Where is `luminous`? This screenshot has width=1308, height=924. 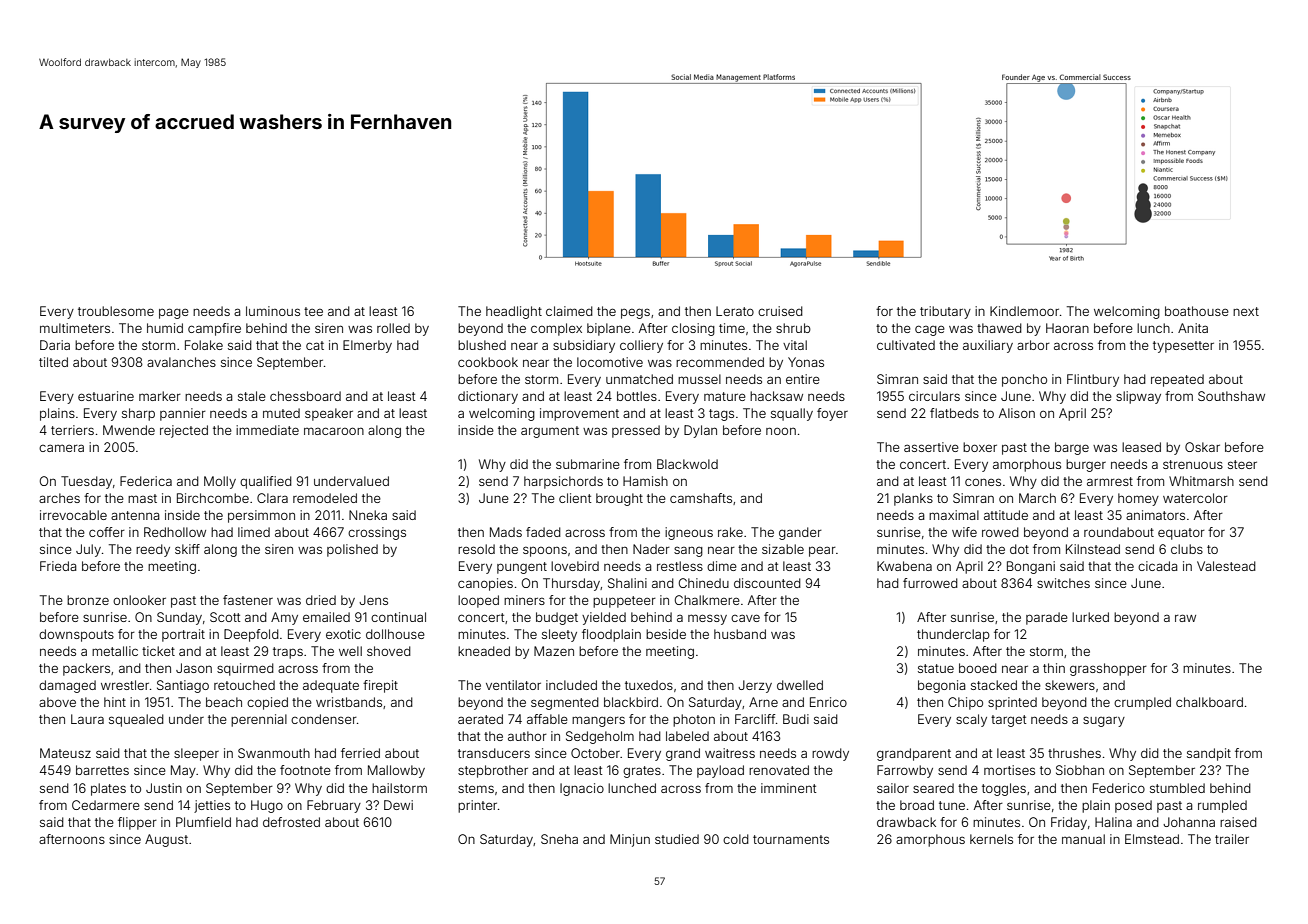 luminous is located at coordinates (273, 311).
